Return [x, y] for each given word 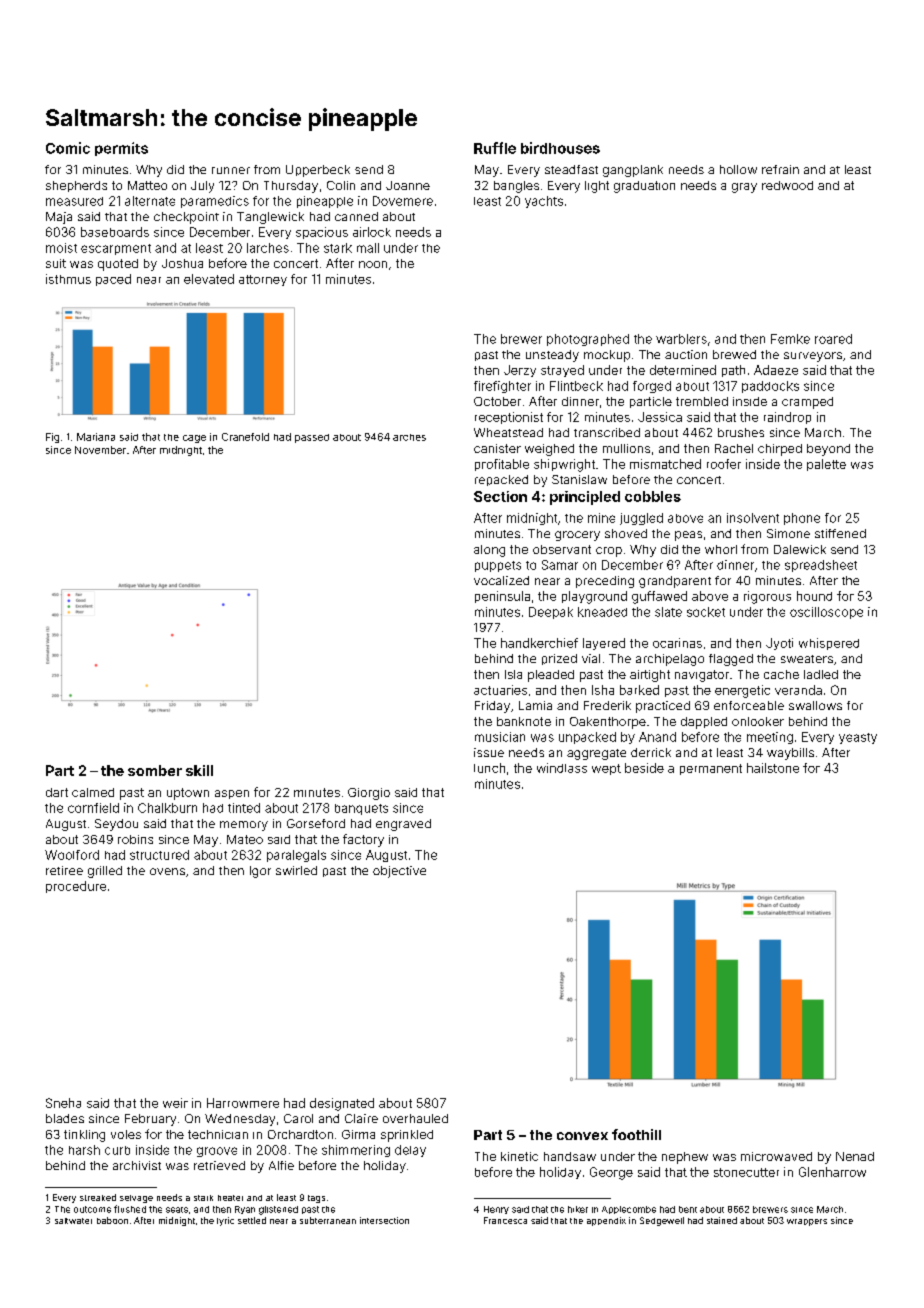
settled [252, 1220]
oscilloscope [826, 613]
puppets [498, 566]
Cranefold [245, 437]
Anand [657, 737]
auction [686, 354]
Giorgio [369, 794]
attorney [263, 280]
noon [373, 264]
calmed [93, 792]
